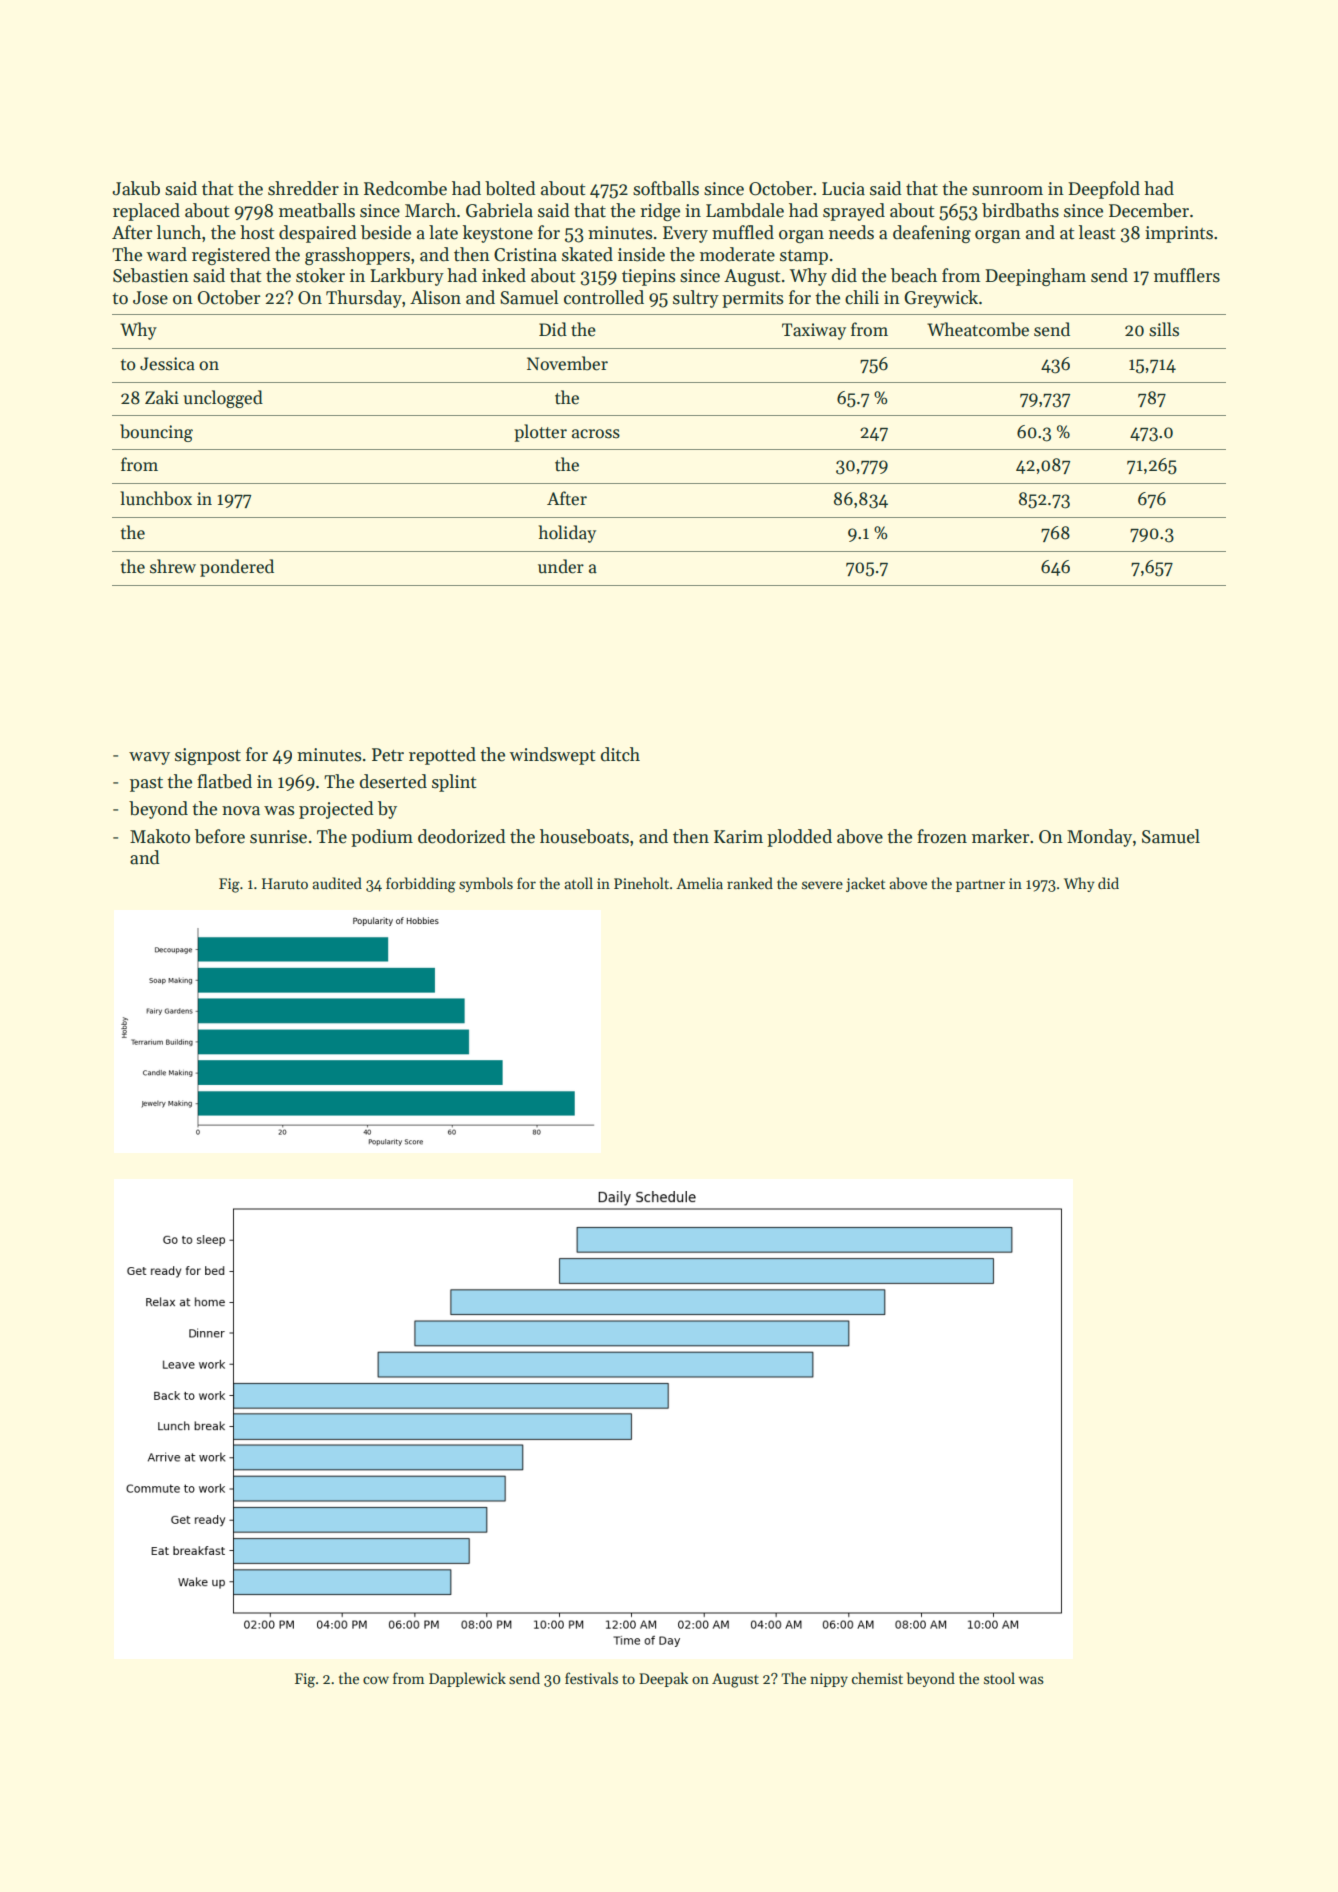 The width and height of the page is (1338, 1892). What do you see at coordinates (376, 1680) in the page?
I see `cow` at bounding box center [376, 1680].
